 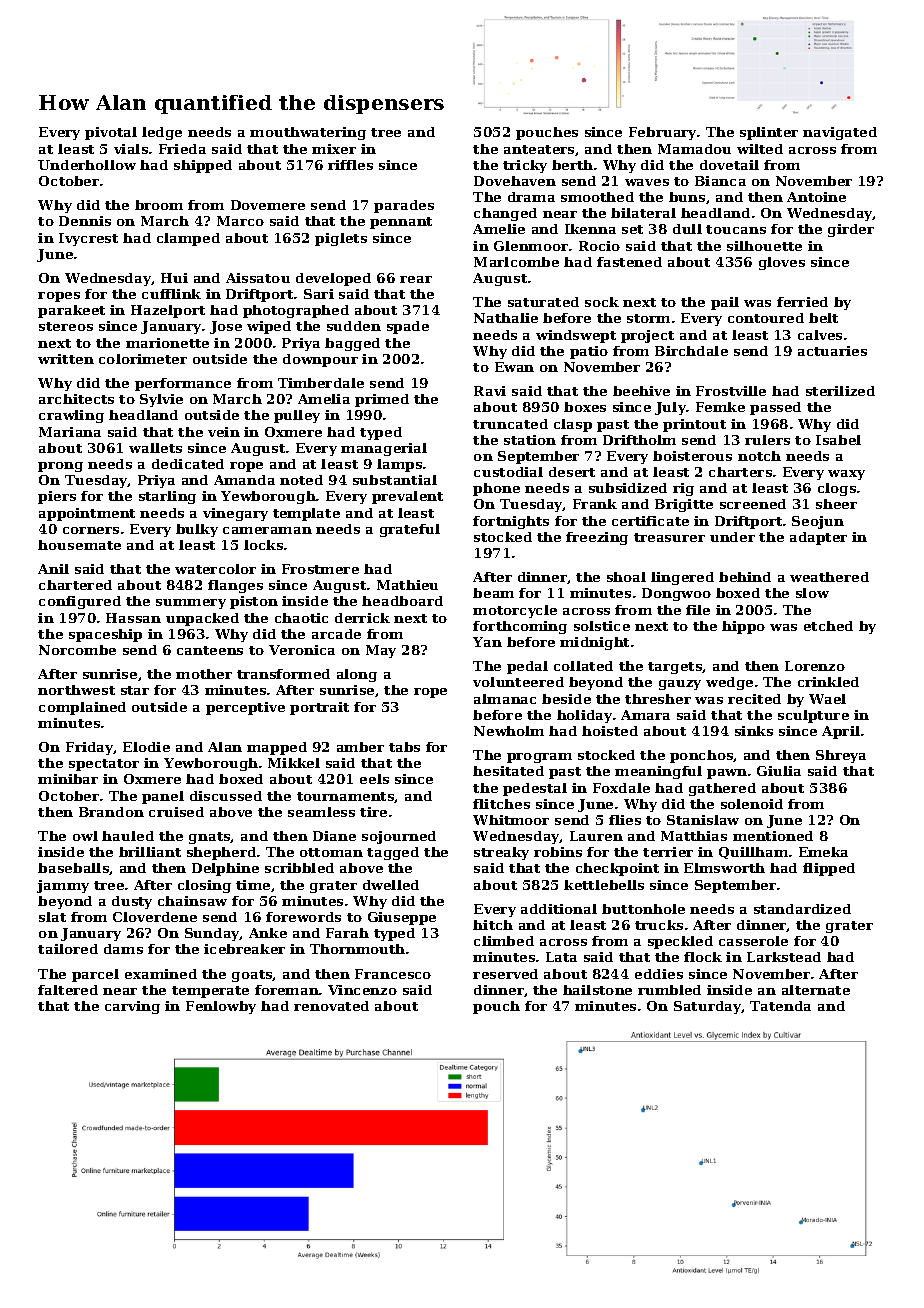 I want to click on Frieda, so click(x=182, y=149).
